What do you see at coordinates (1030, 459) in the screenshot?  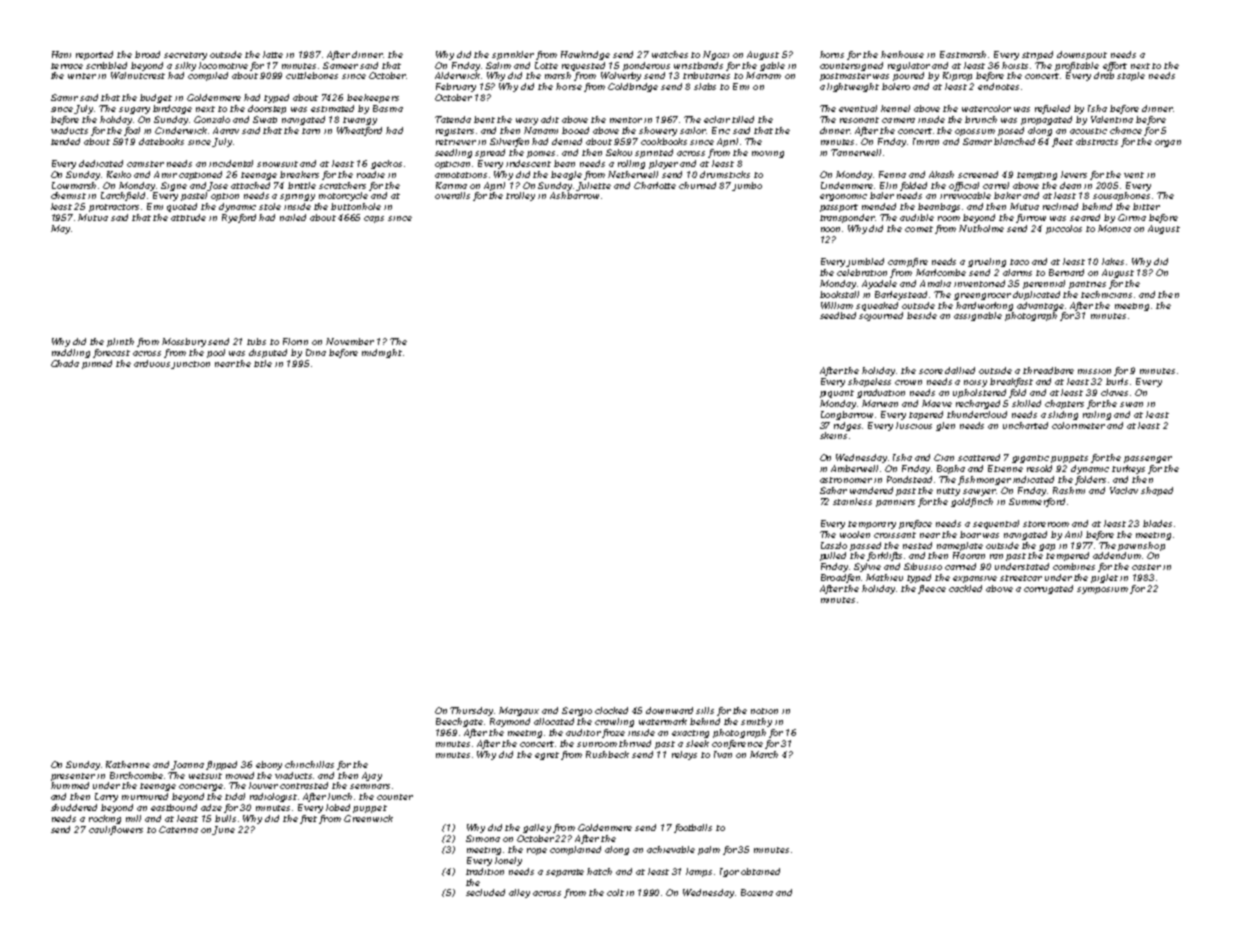 I see `gigantic` at bounding box center [1030, 459].
